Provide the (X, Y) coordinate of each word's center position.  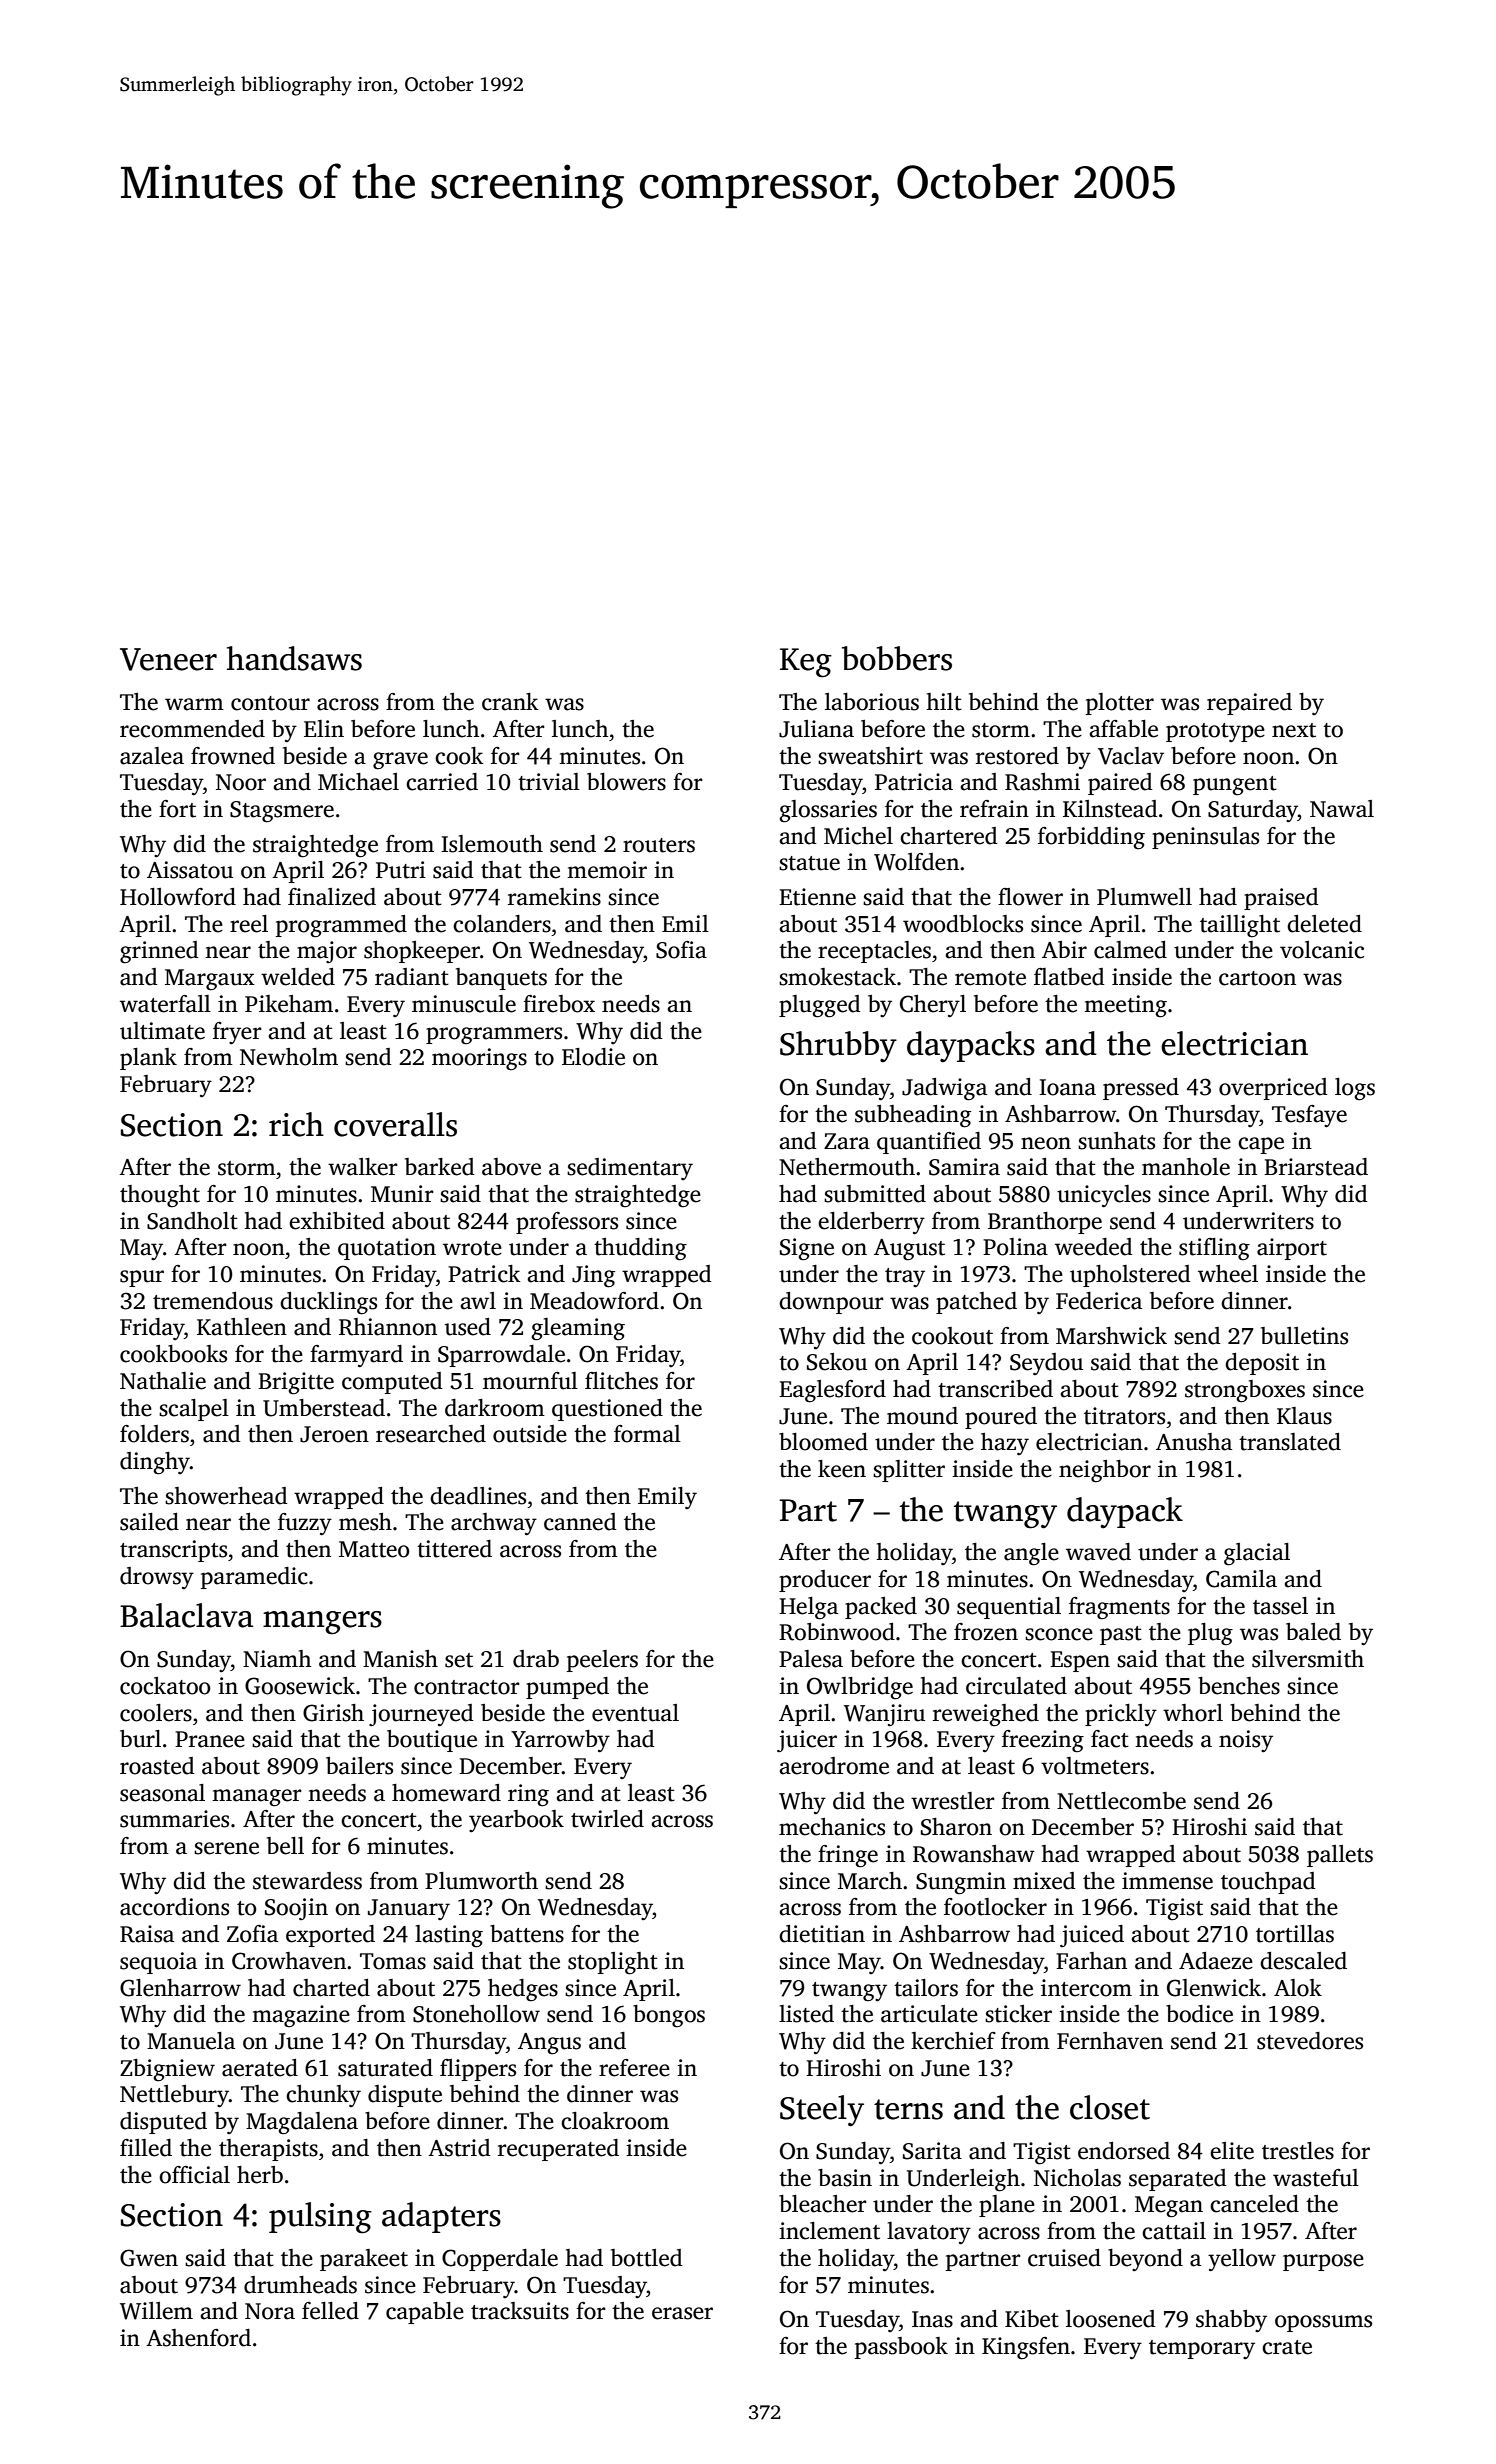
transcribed (995, 1389)
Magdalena (302, 2123)
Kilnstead (1110, 809)
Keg (806, 663)
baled (1313, 1632)
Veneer (168, 659)
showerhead (226, 1496)
